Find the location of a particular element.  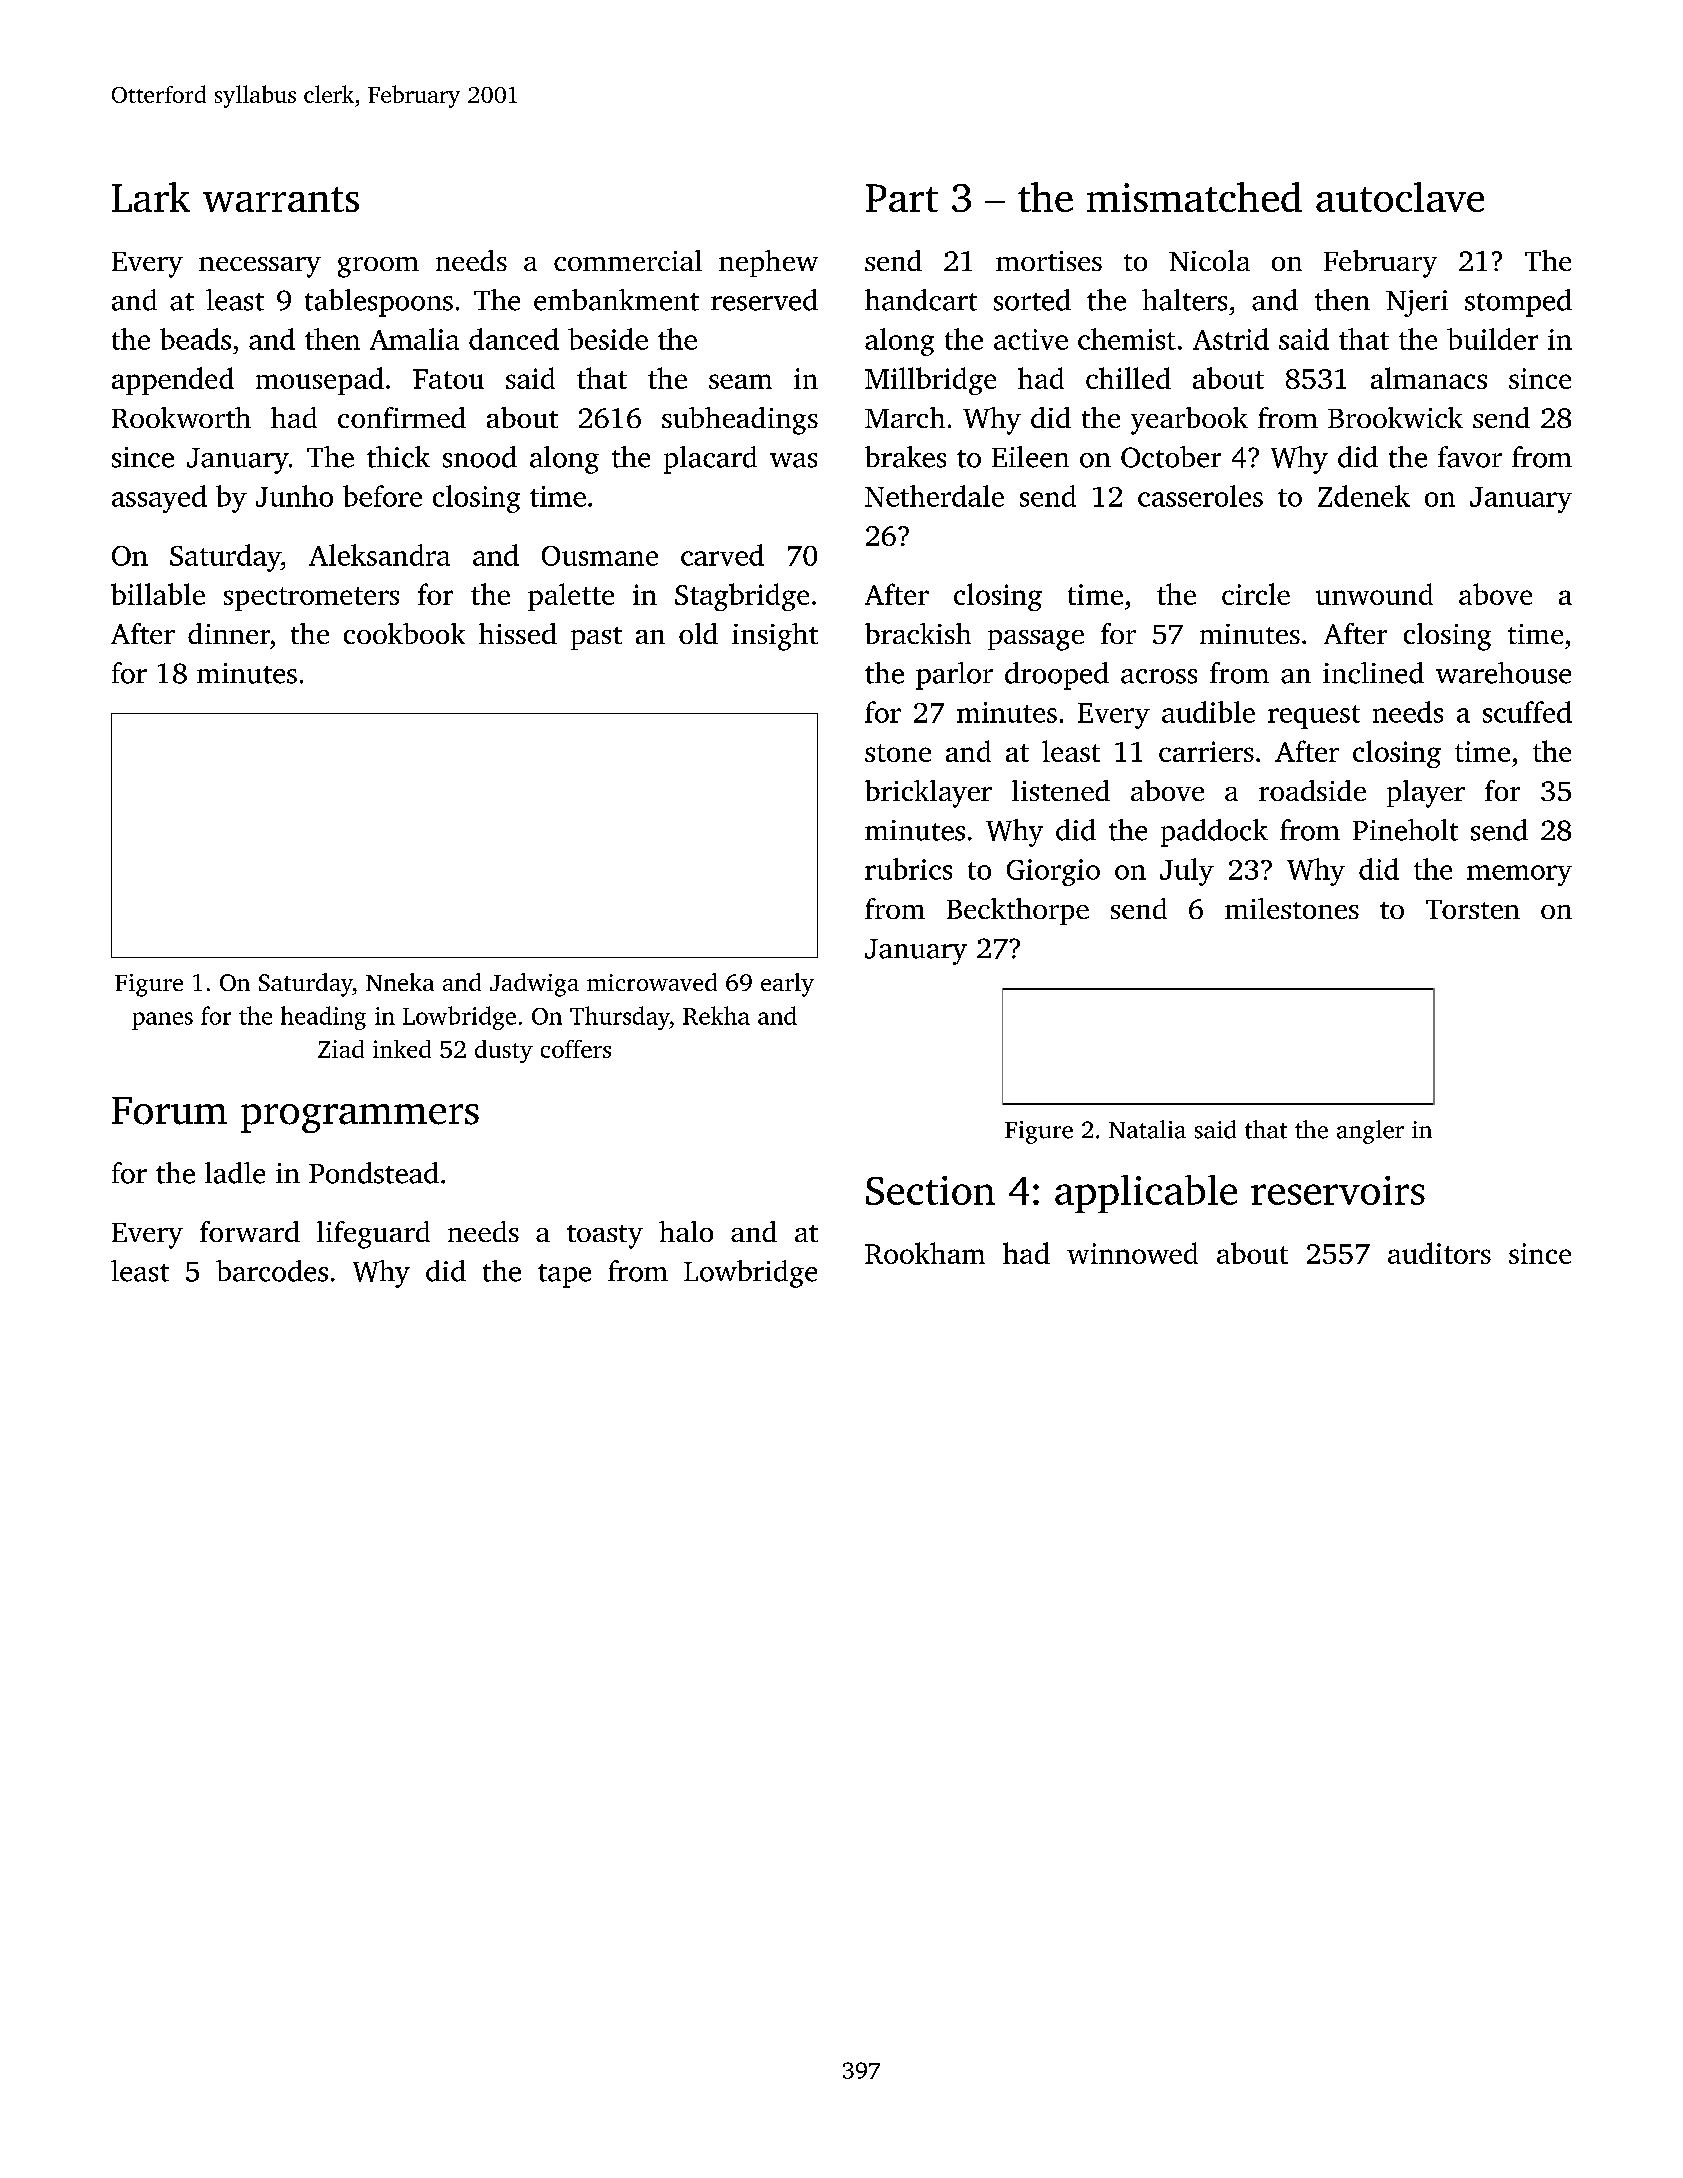

mismatched is located at coordinates (1194, 197).
